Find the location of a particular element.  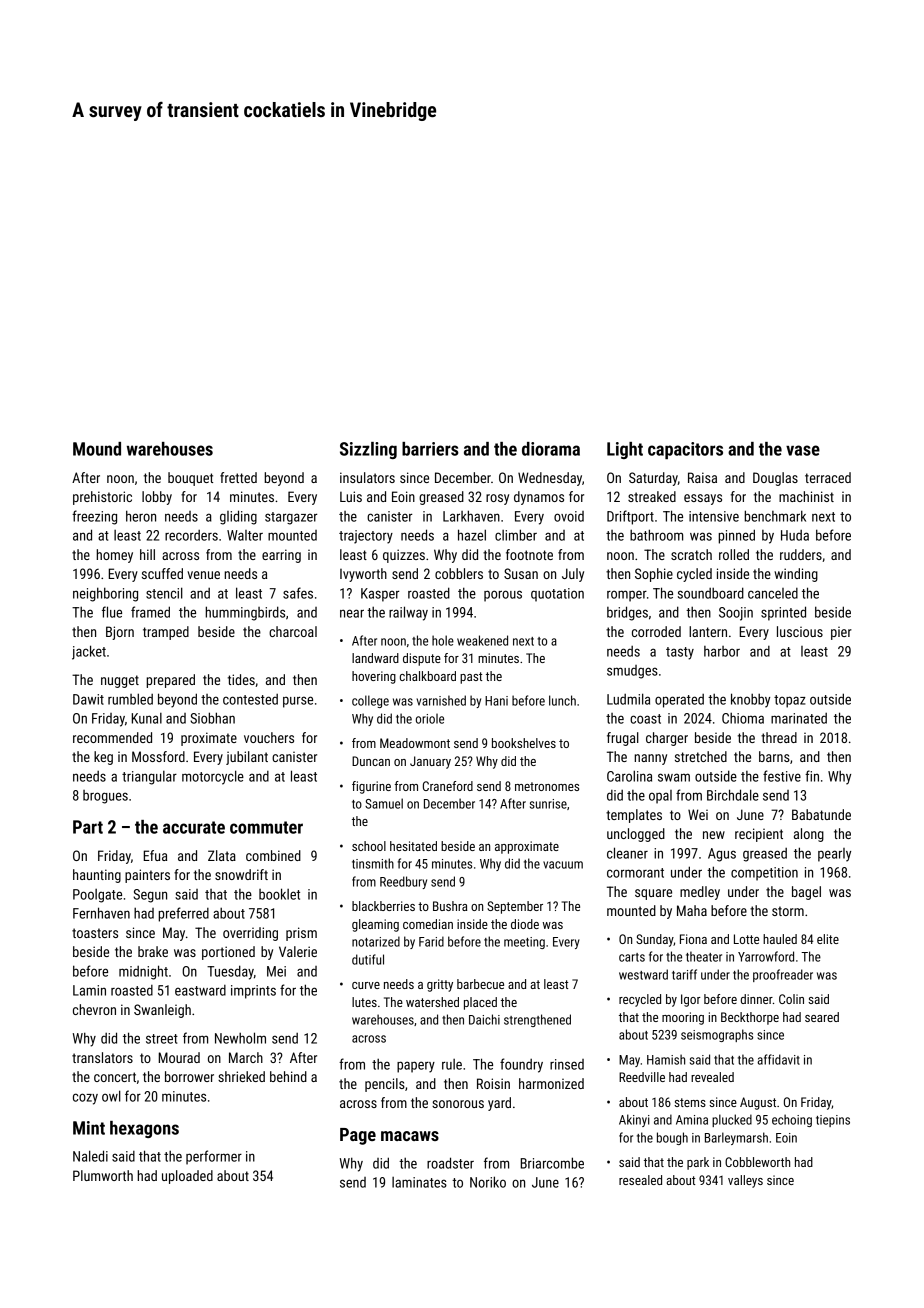

thread is located at coordinates (779, 737).
